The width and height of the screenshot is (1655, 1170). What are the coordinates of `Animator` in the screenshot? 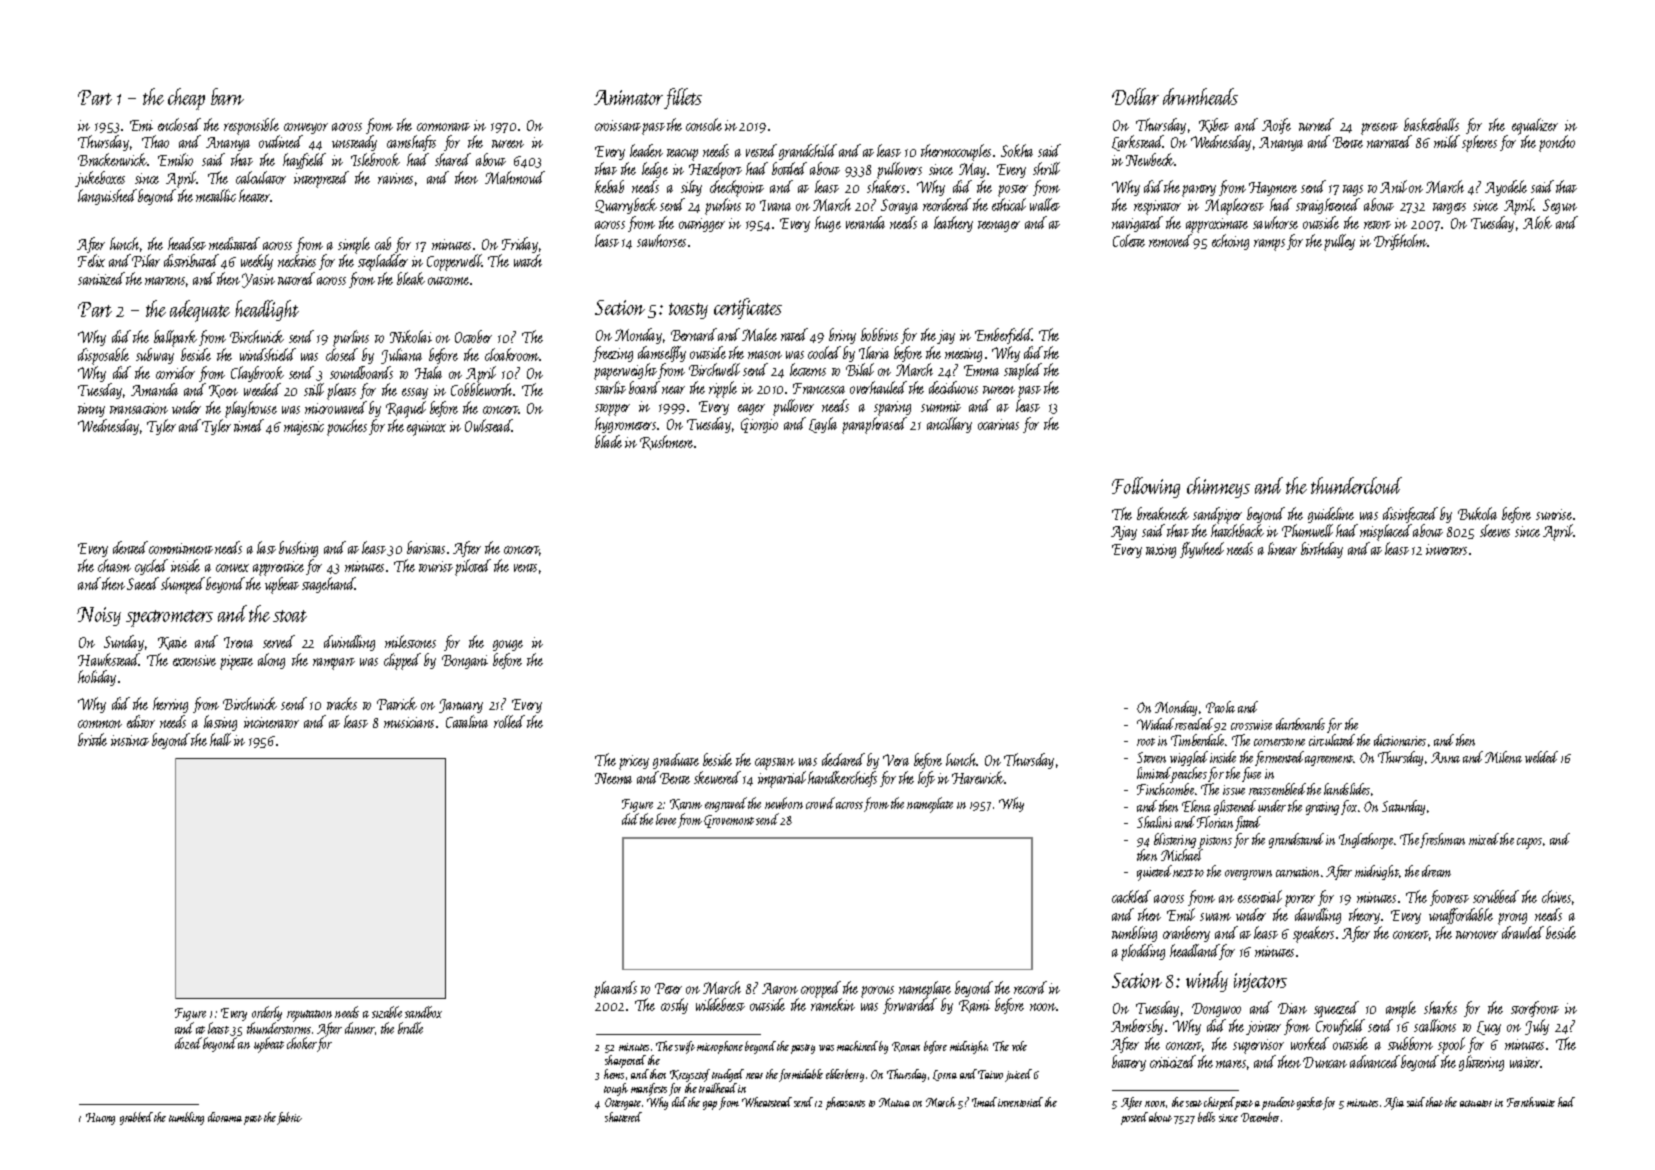 It's located at (628, 97).
